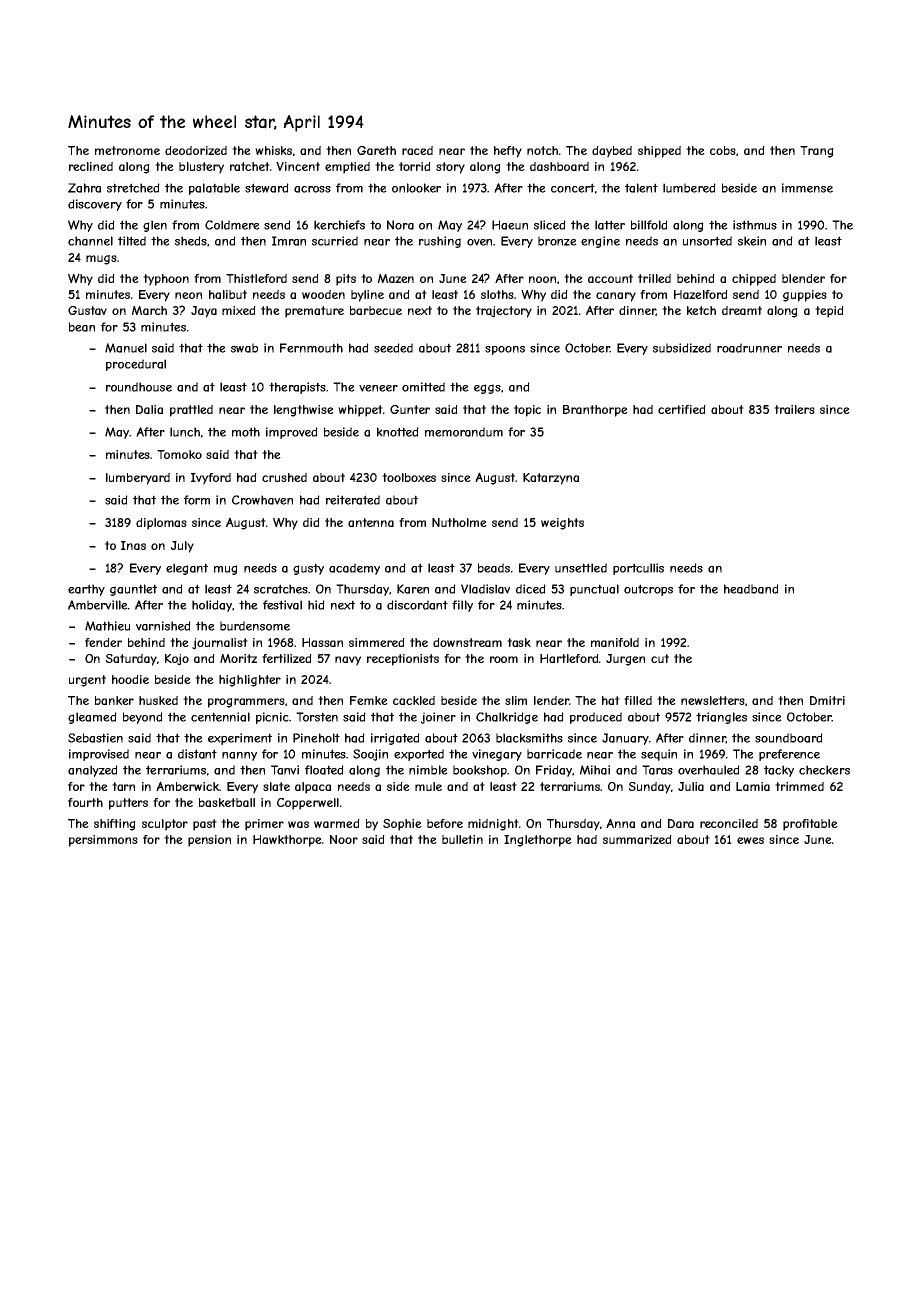 The image size is (924, 1308). I want to click on trajectory, so click(504, 312).
